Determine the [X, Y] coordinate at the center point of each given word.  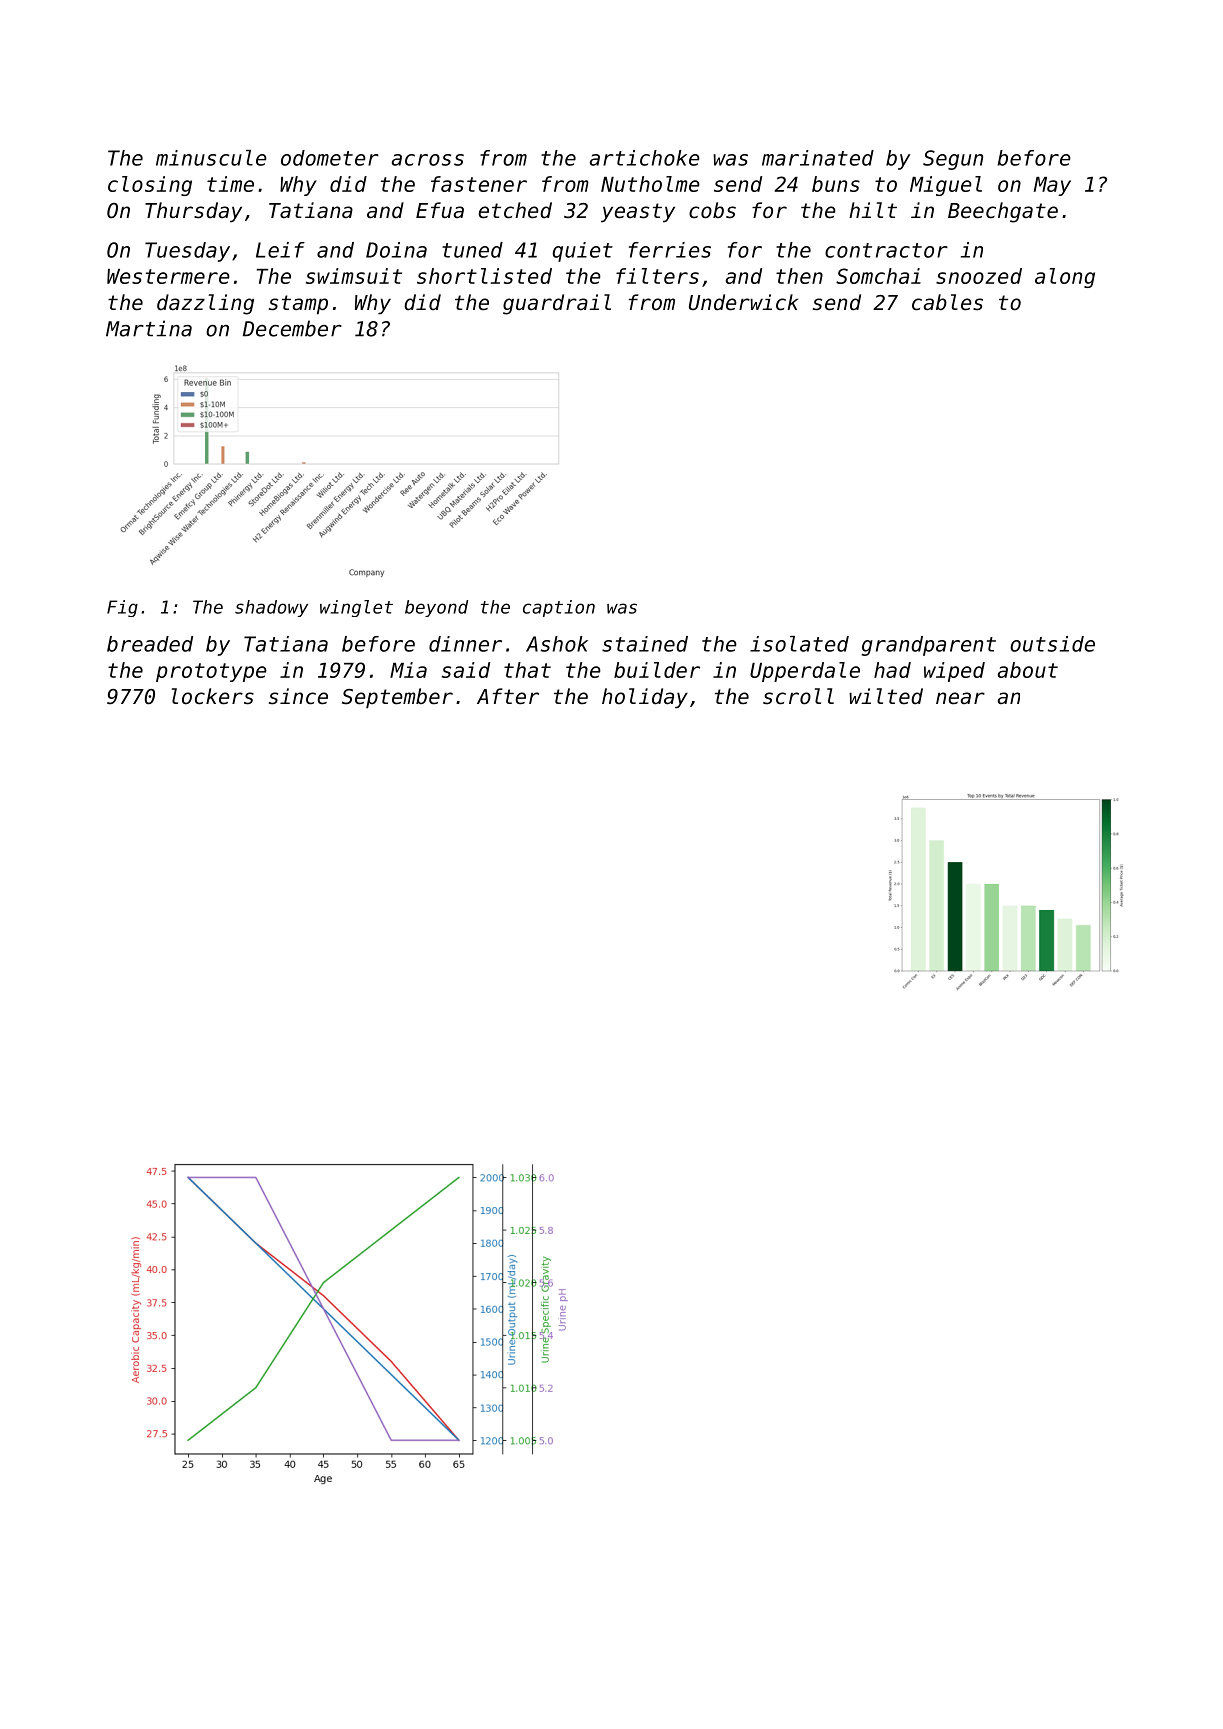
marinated [818, 158]
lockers [213, 696]
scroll [798, 696]
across [428, 160]
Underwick [743, 302]
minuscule [211, 158]
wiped [954, 672]
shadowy [271, 608]
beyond [436, 608]
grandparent [929, 646]
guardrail [557, 304]
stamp [298, 305]
